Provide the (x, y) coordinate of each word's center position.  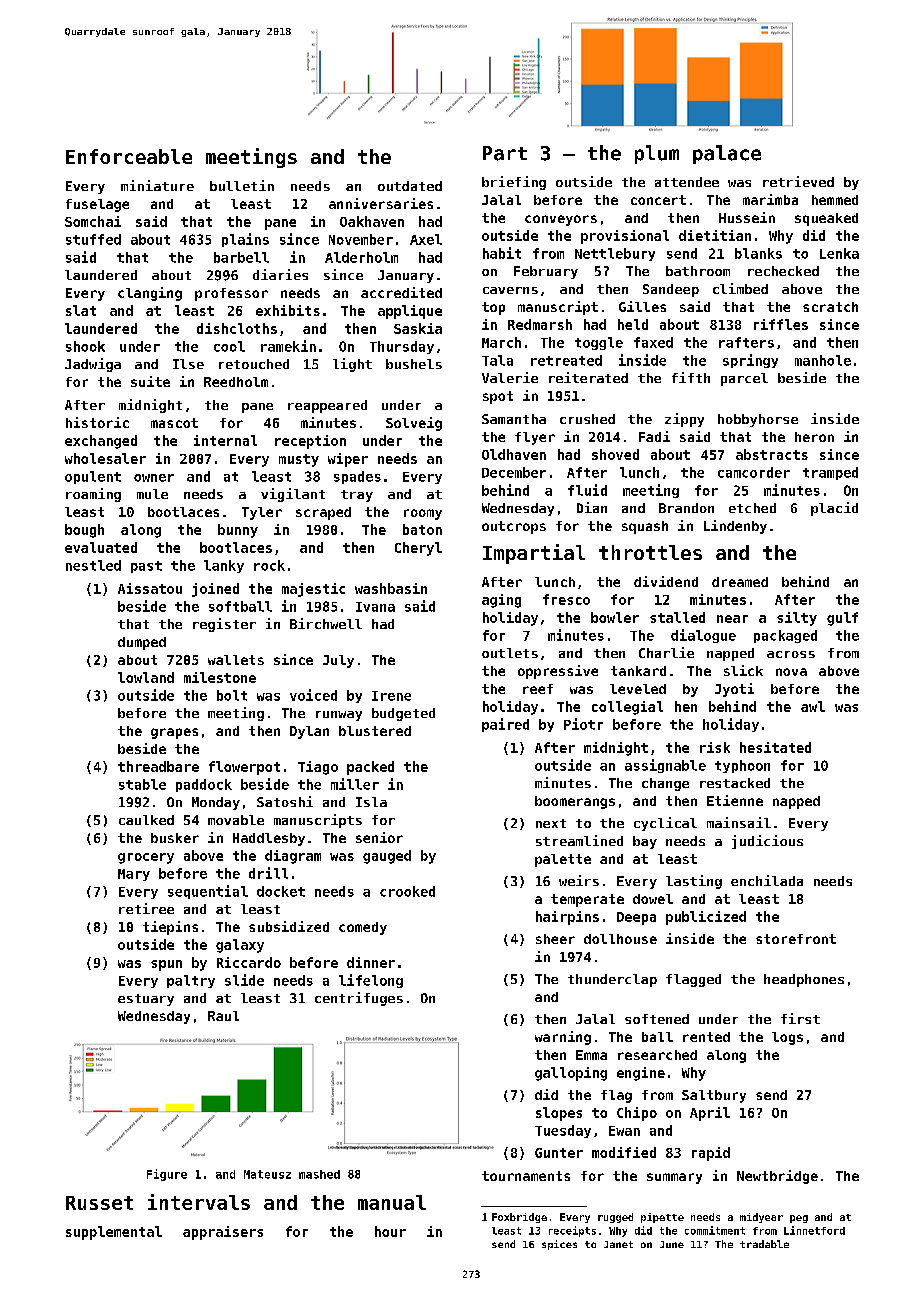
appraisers (223, 1233)
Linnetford (814, 1230)
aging (501, 601)
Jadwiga (93, 365)
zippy (684, 420)
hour (390, 1231)
